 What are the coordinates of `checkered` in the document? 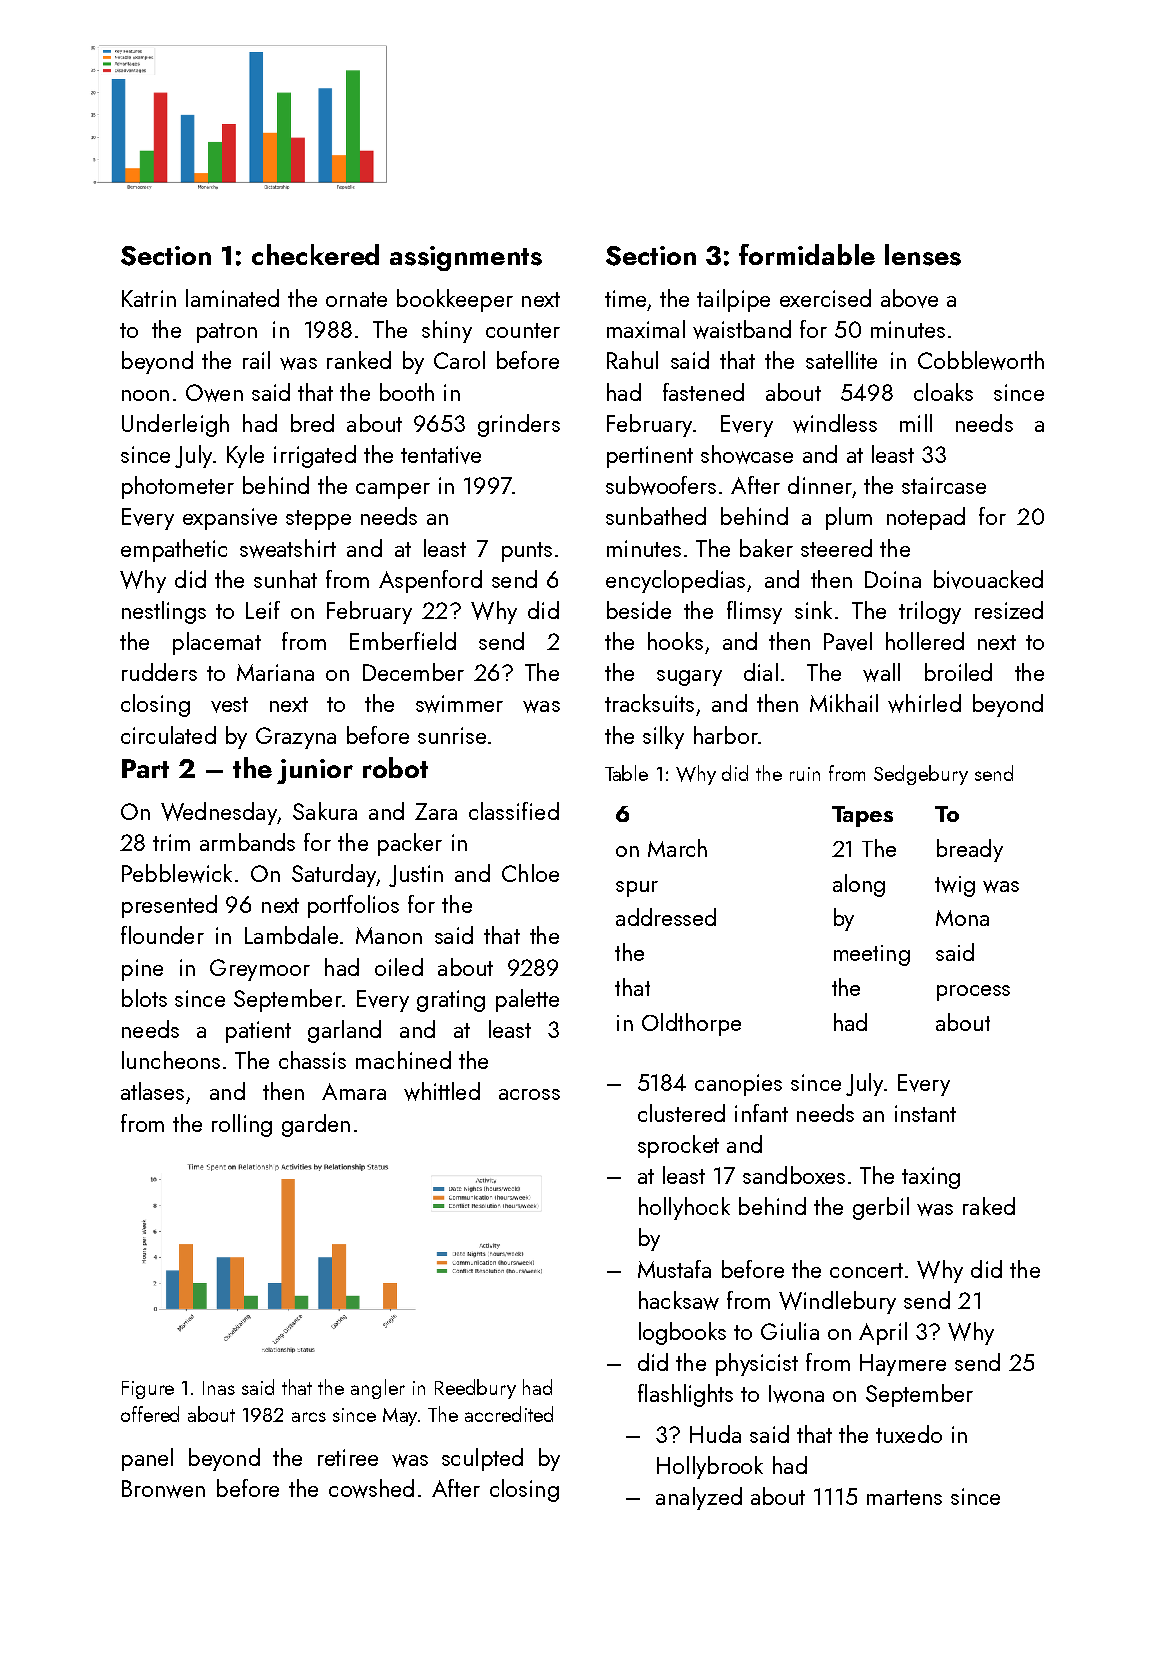 It's located at (315, 254).
